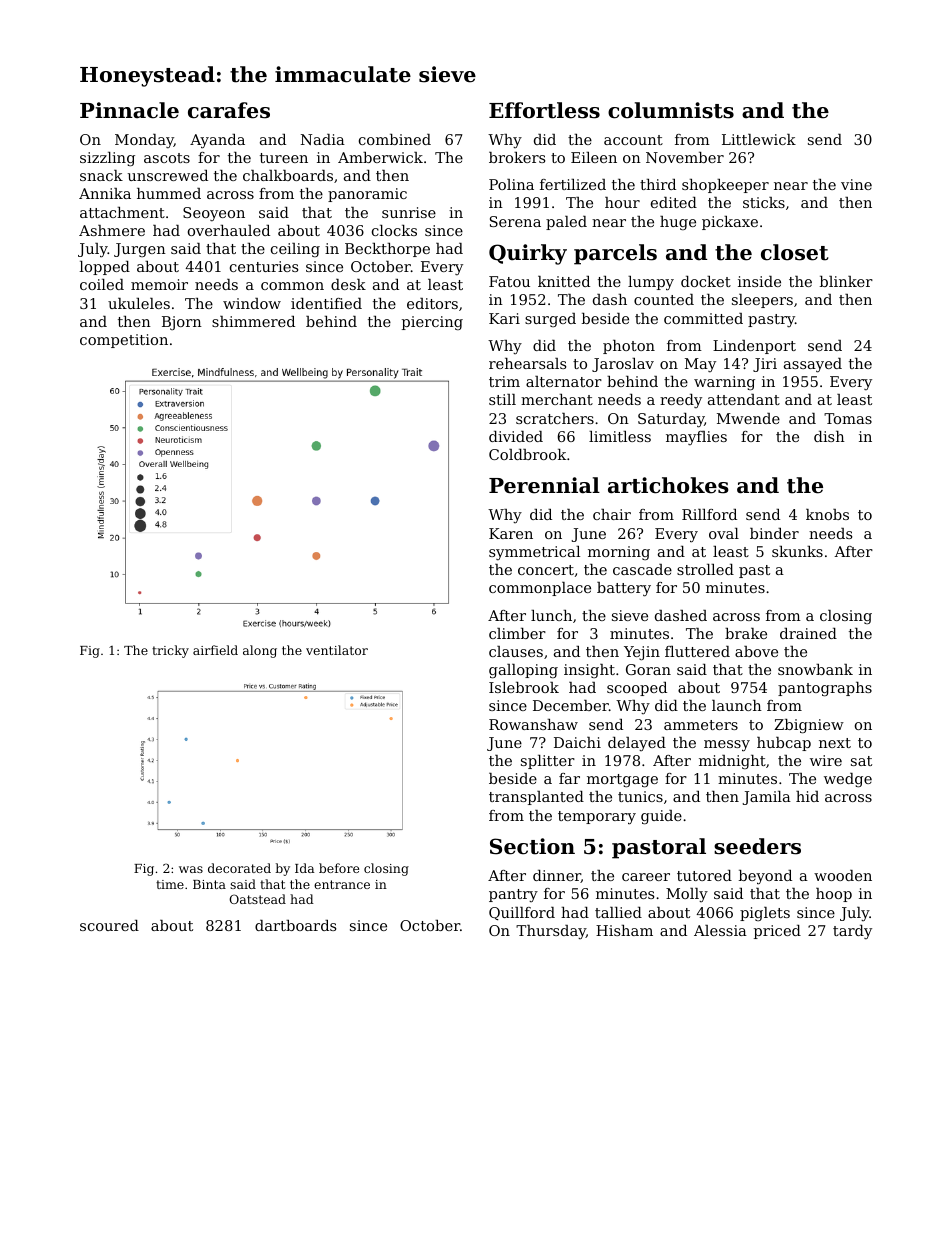  Describe the element at coordinates (544, 110) in the document. I see `Effortless` at that location.
